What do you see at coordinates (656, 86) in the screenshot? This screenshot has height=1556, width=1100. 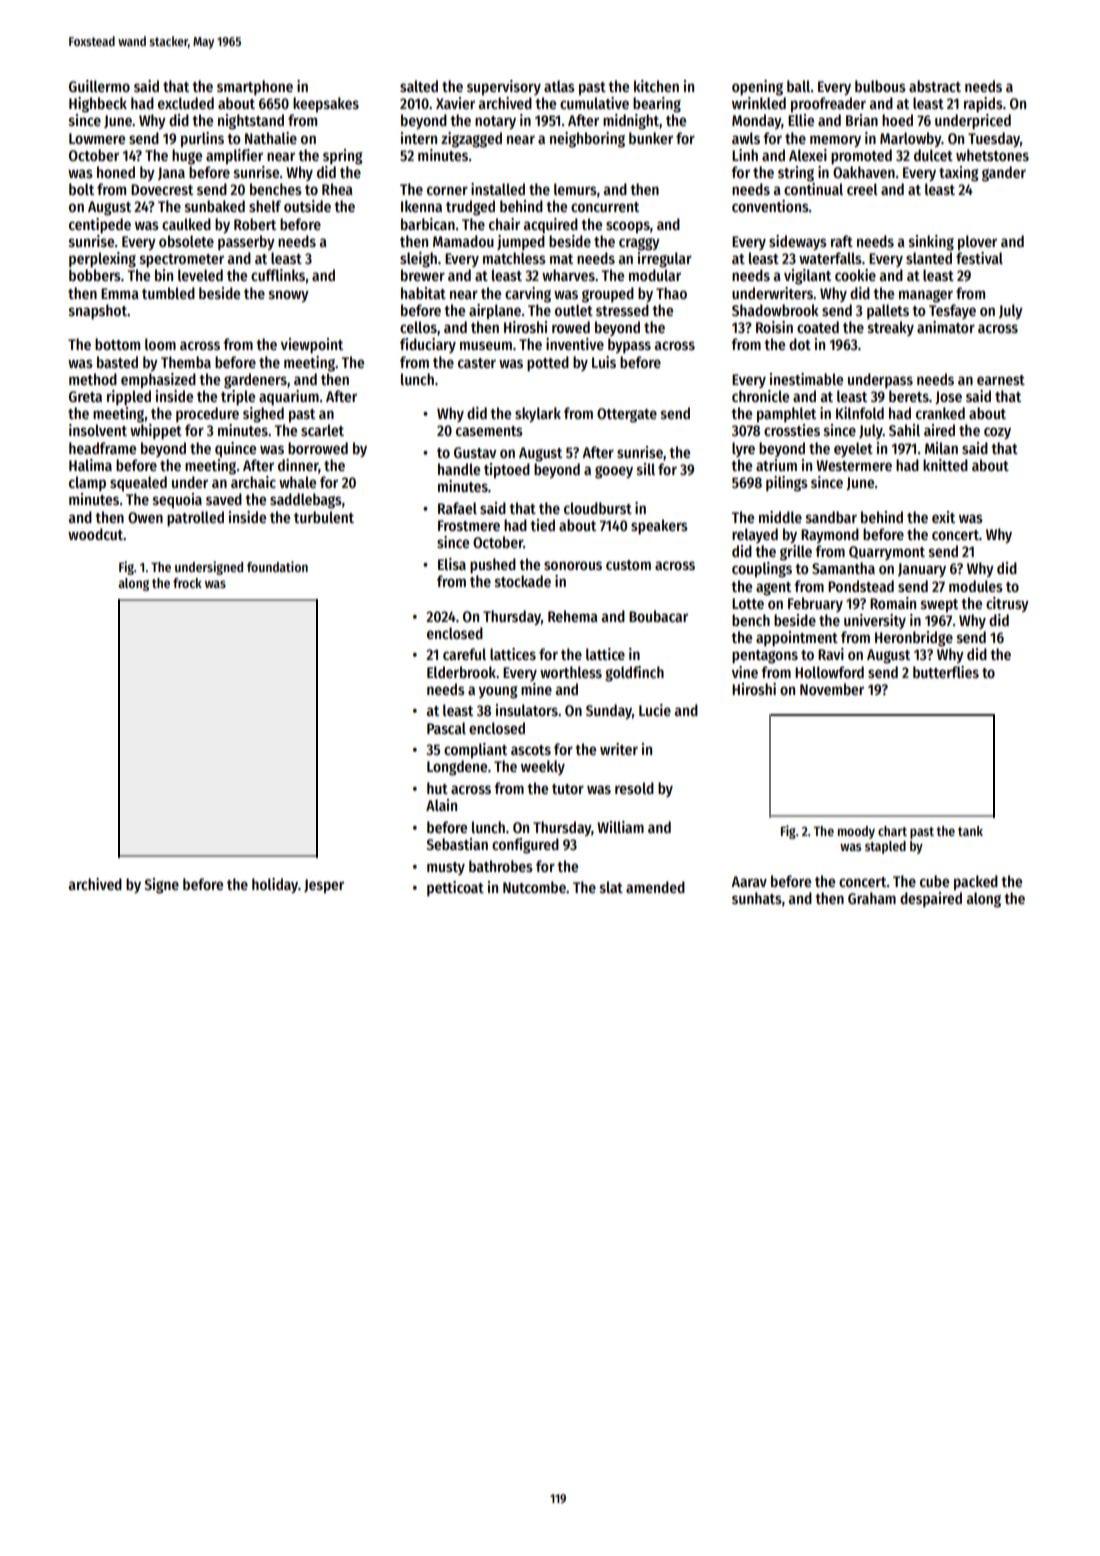 I see `kitchen` at bounding box center [656, 86].
